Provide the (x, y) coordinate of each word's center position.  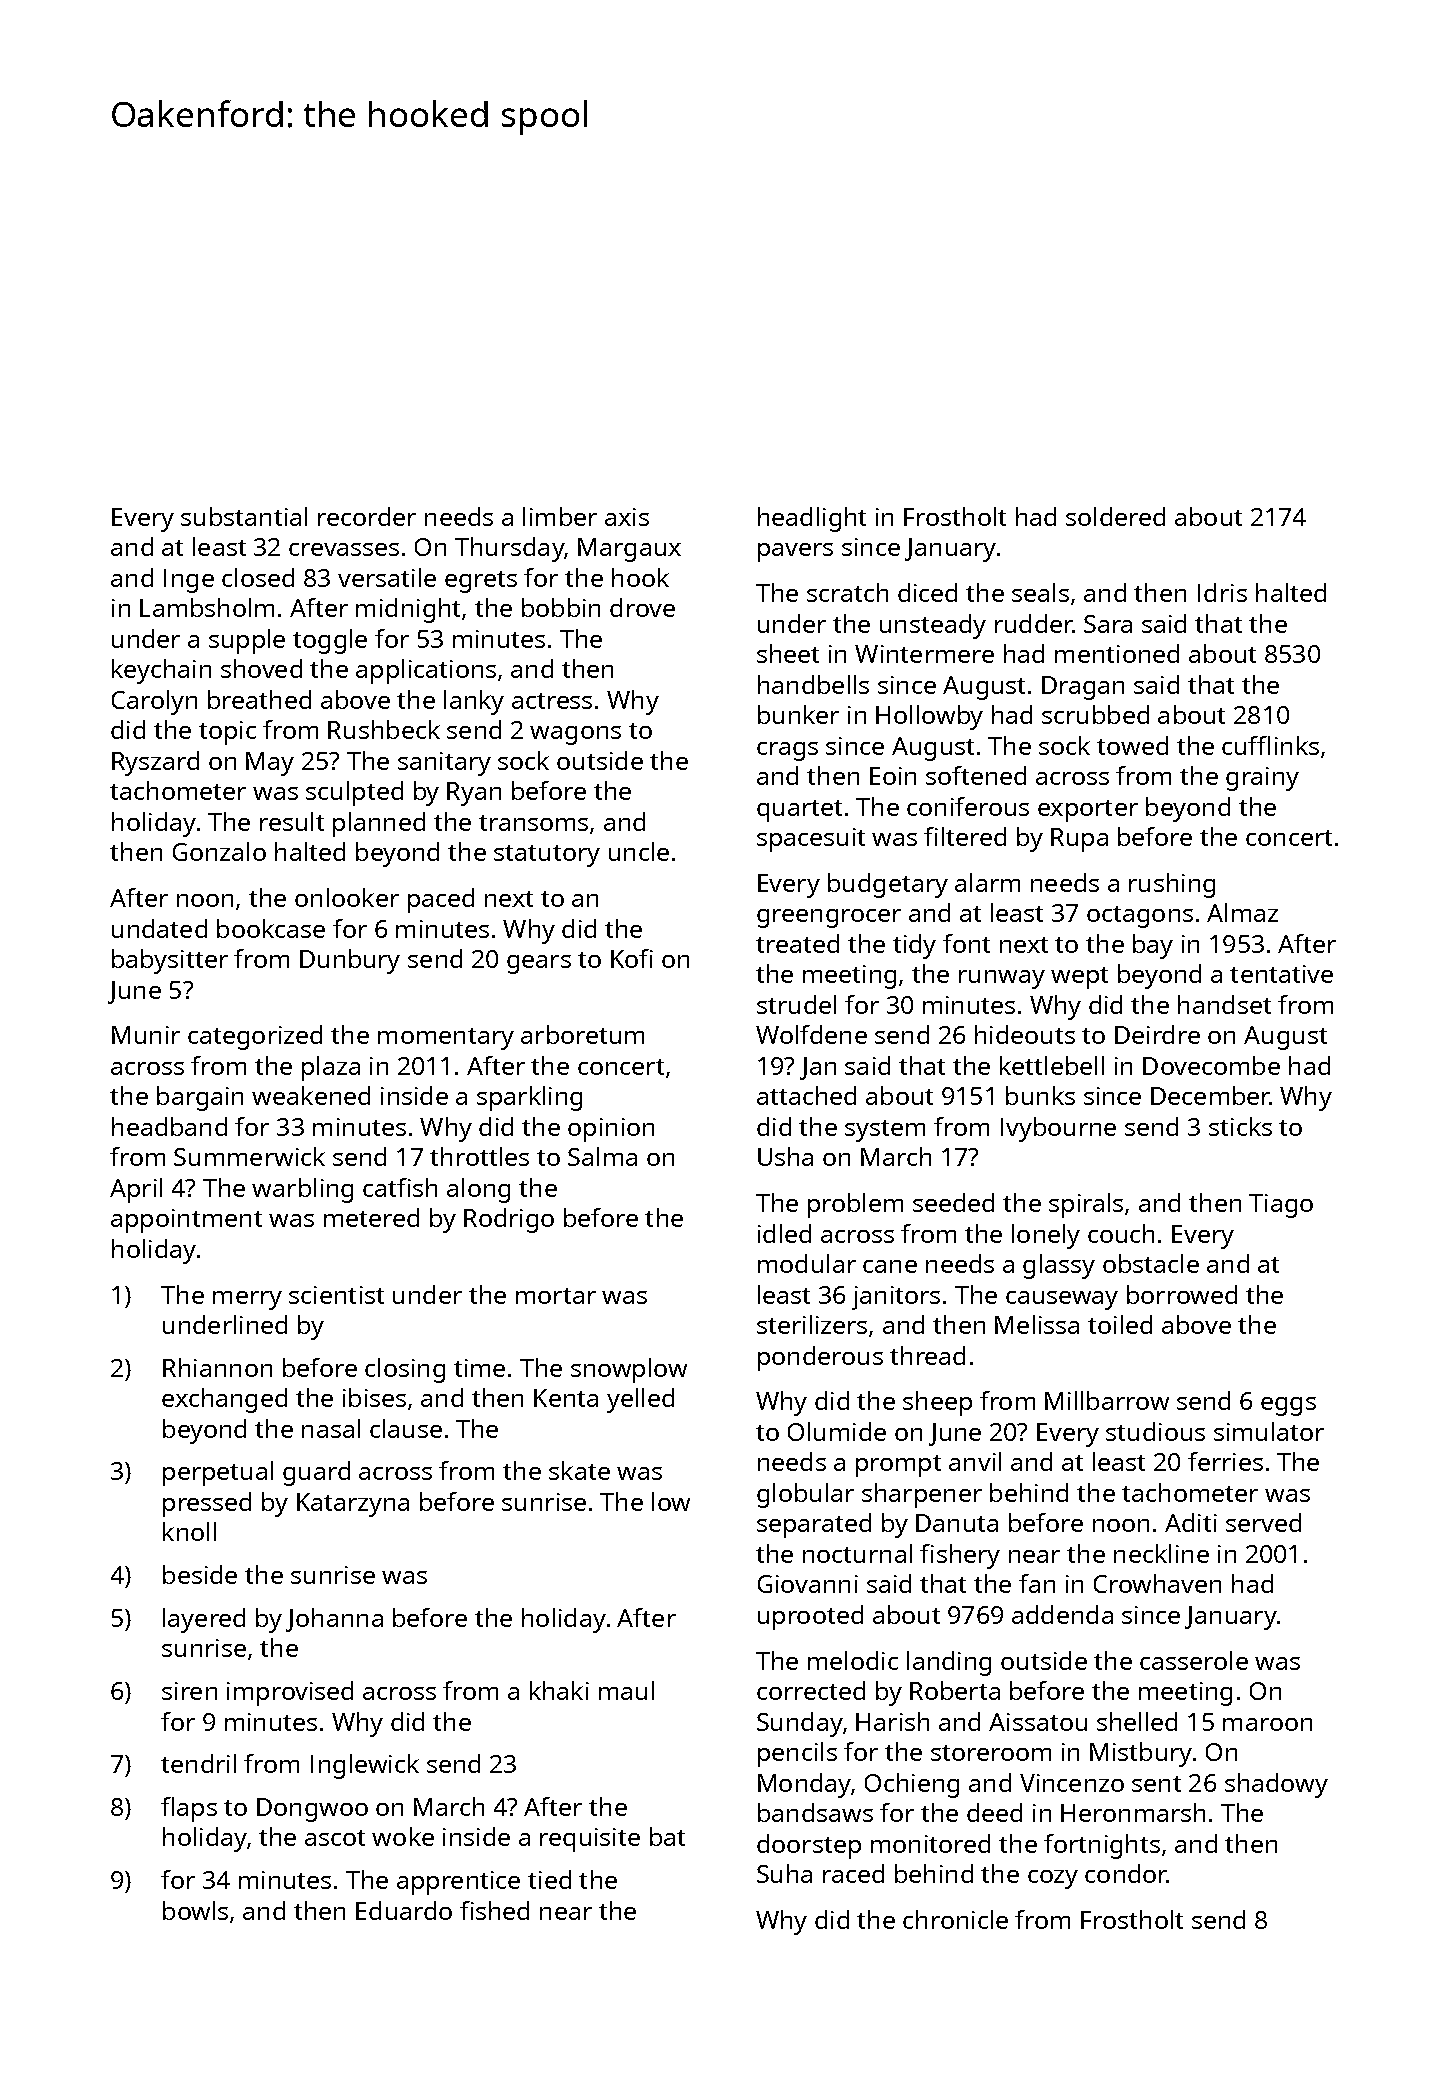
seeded (953, 1202)
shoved (261, 668)
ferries (1225, 1461)
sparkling (529, 1098)
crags (787, 751)
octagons (1140, 917)
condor (1125, 1873)
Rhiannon (217, 1367)
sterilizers (812, 1324)
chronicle (955, 1919)
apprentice (458, 1883)
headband (169, 1126)
